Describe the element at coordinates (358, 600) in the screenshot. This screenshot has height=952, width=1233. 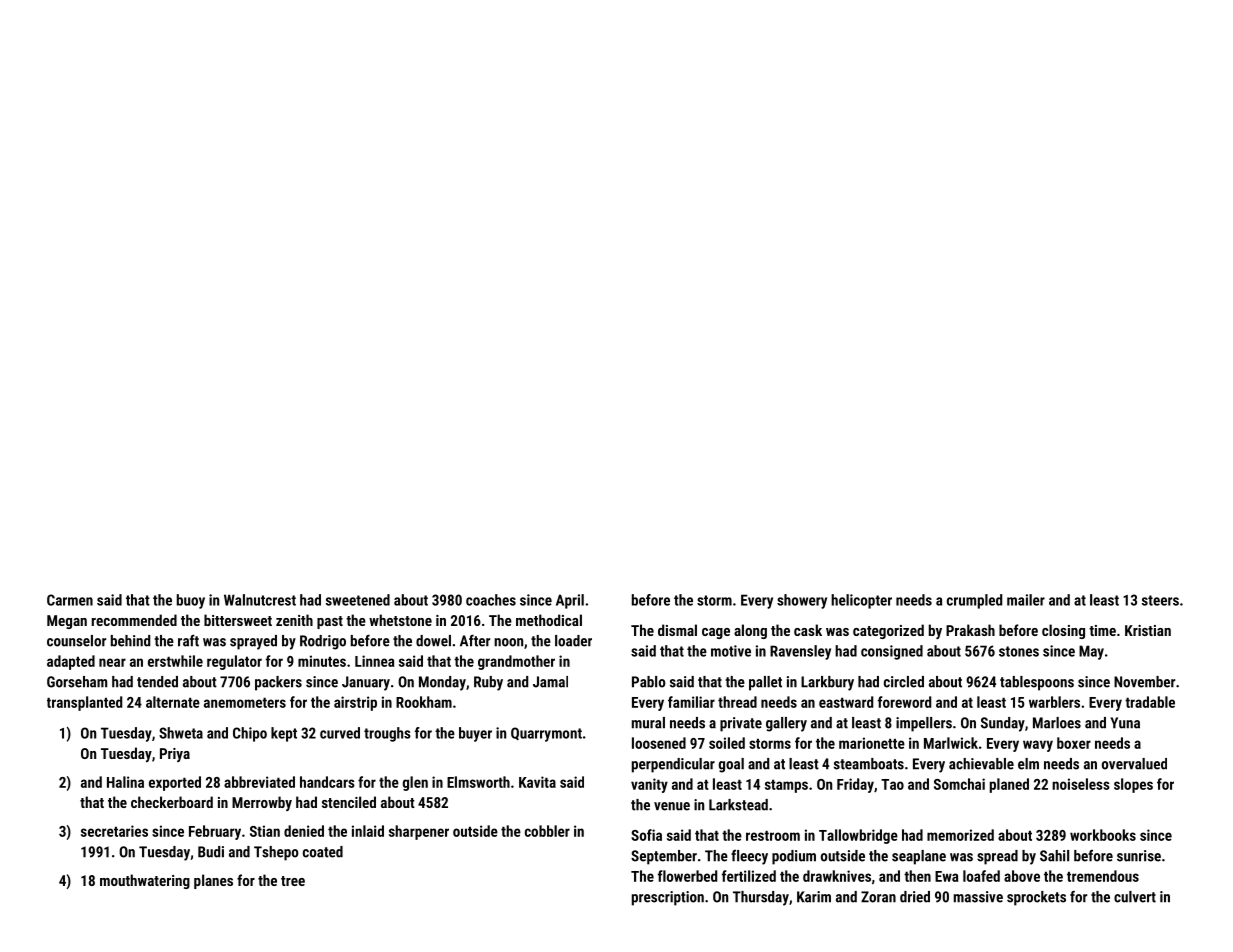
I see `sweetened` at that location.
